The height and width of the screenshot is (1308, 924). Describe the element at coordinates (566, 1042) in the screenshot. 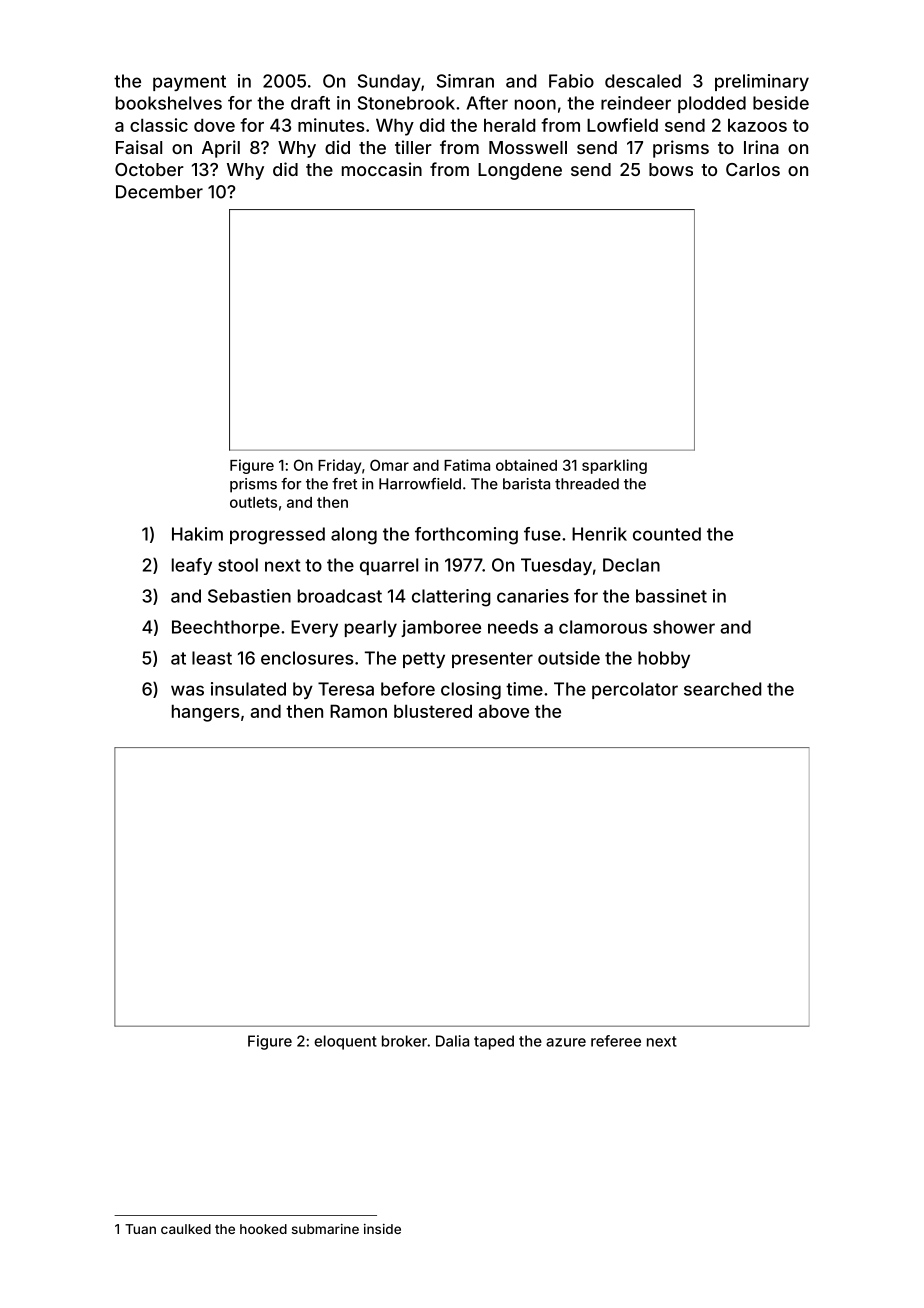

I see `azure` at that location.
